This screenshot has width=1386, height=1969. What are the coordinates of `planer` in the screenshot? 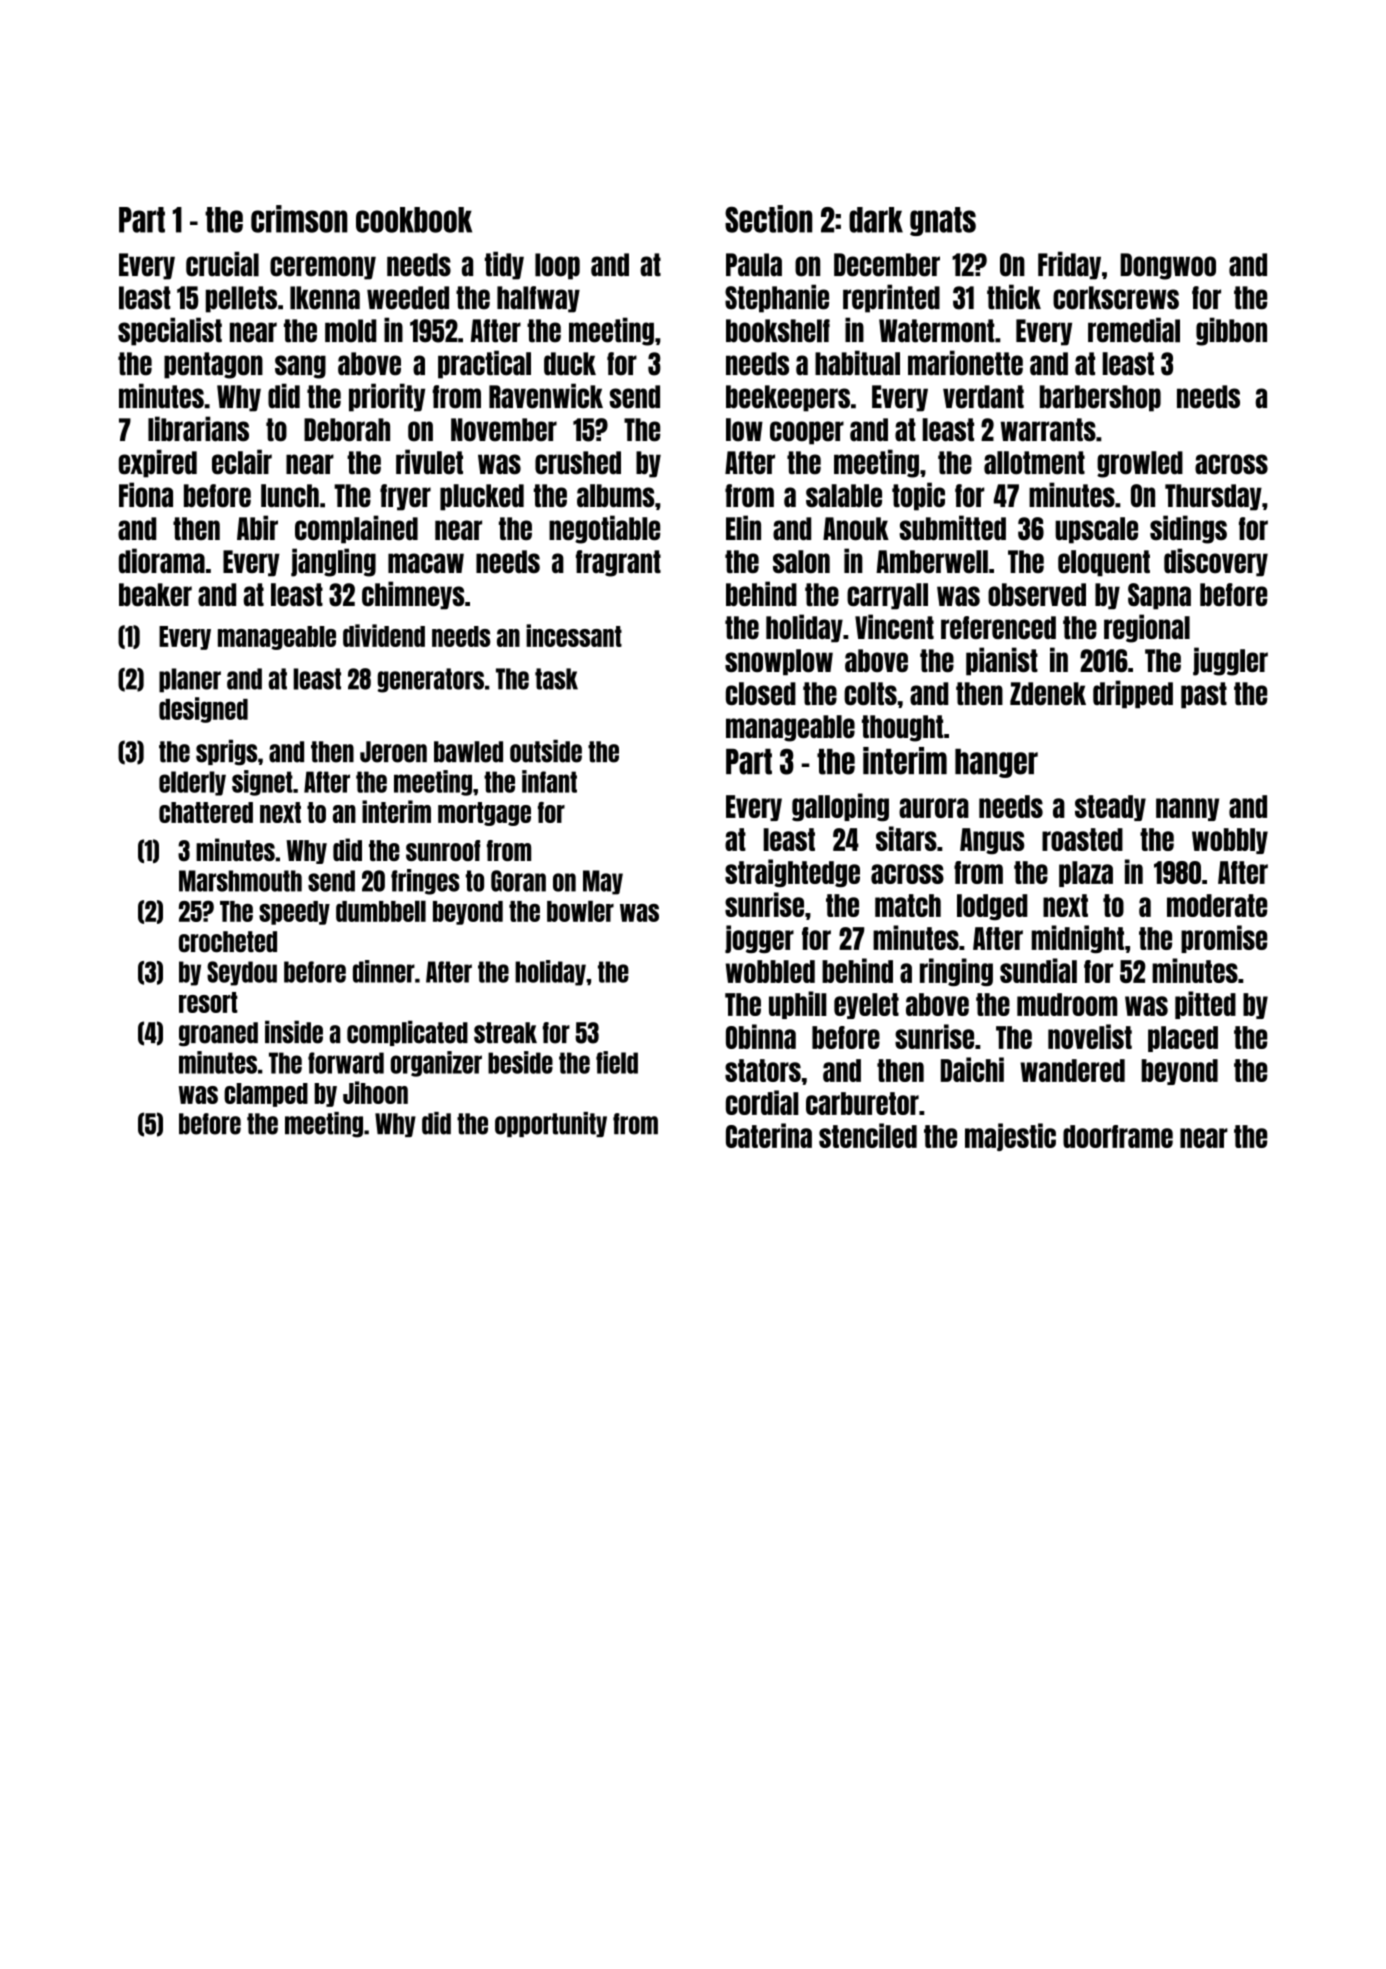 It's located at (190, 680).
